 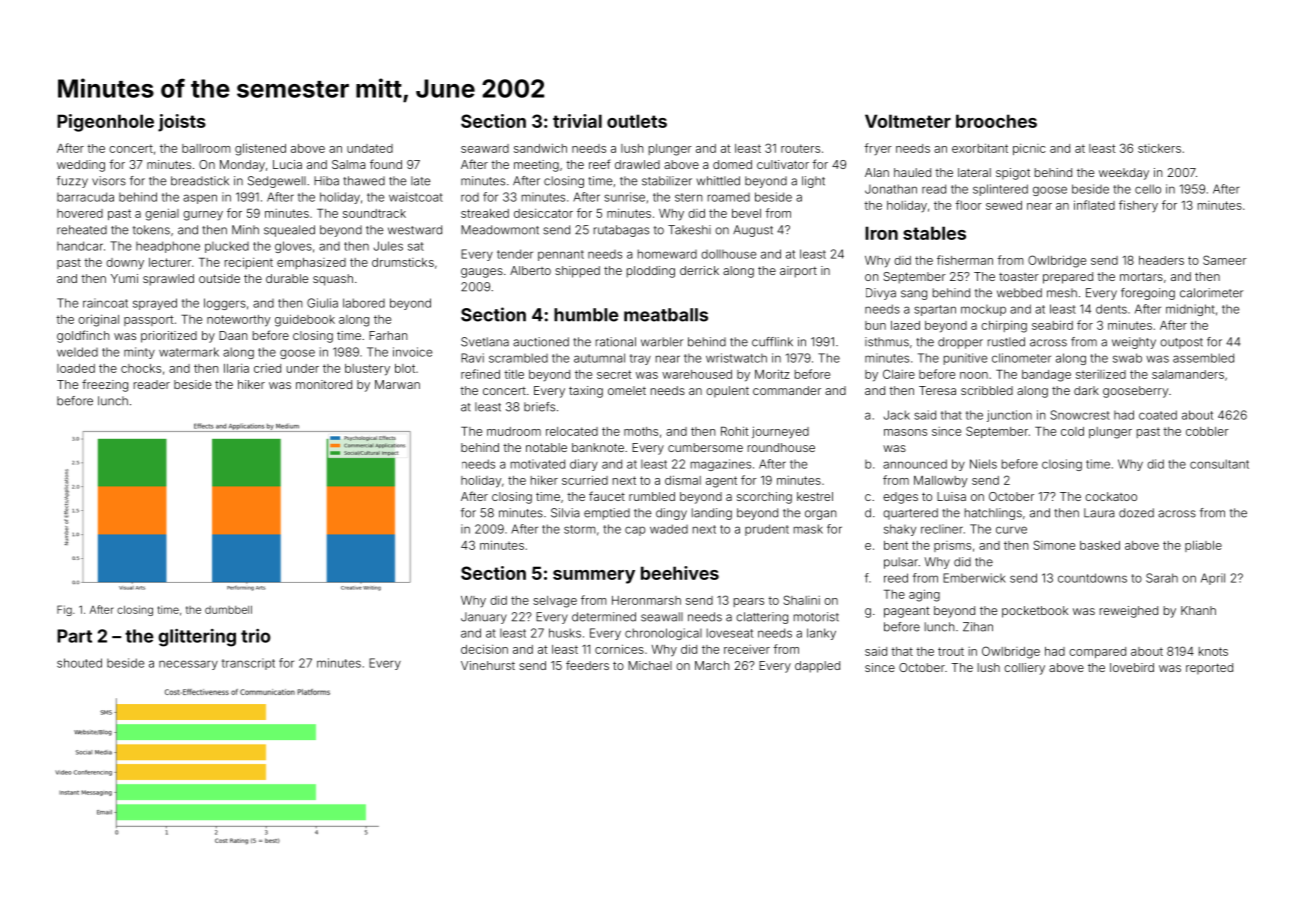 I want to click on agent, so click(x=721, y=482).
